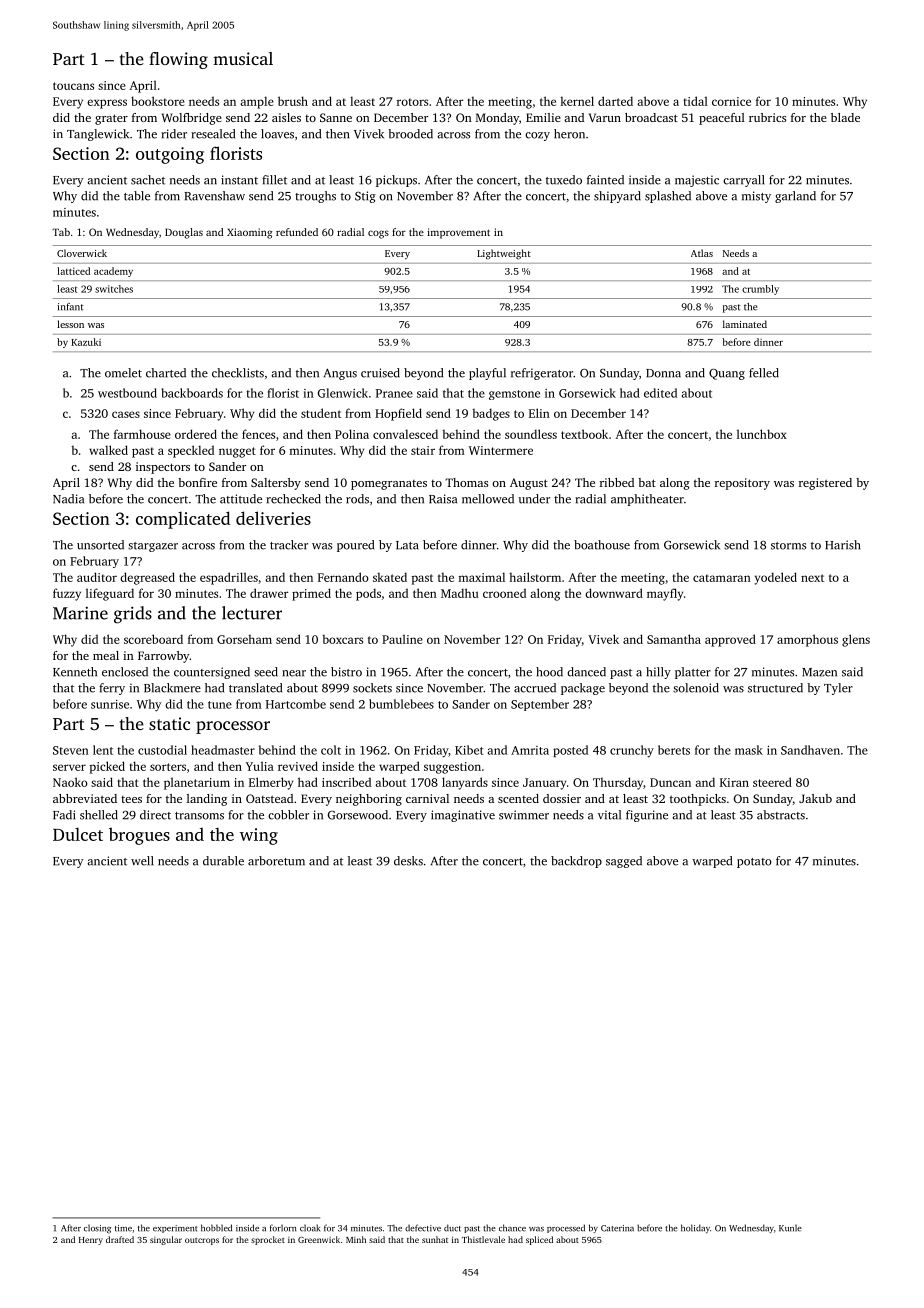  What do you see at coordinates (137, 196) in the screenshot?
I see `table` at bounding box center [137, 196].
